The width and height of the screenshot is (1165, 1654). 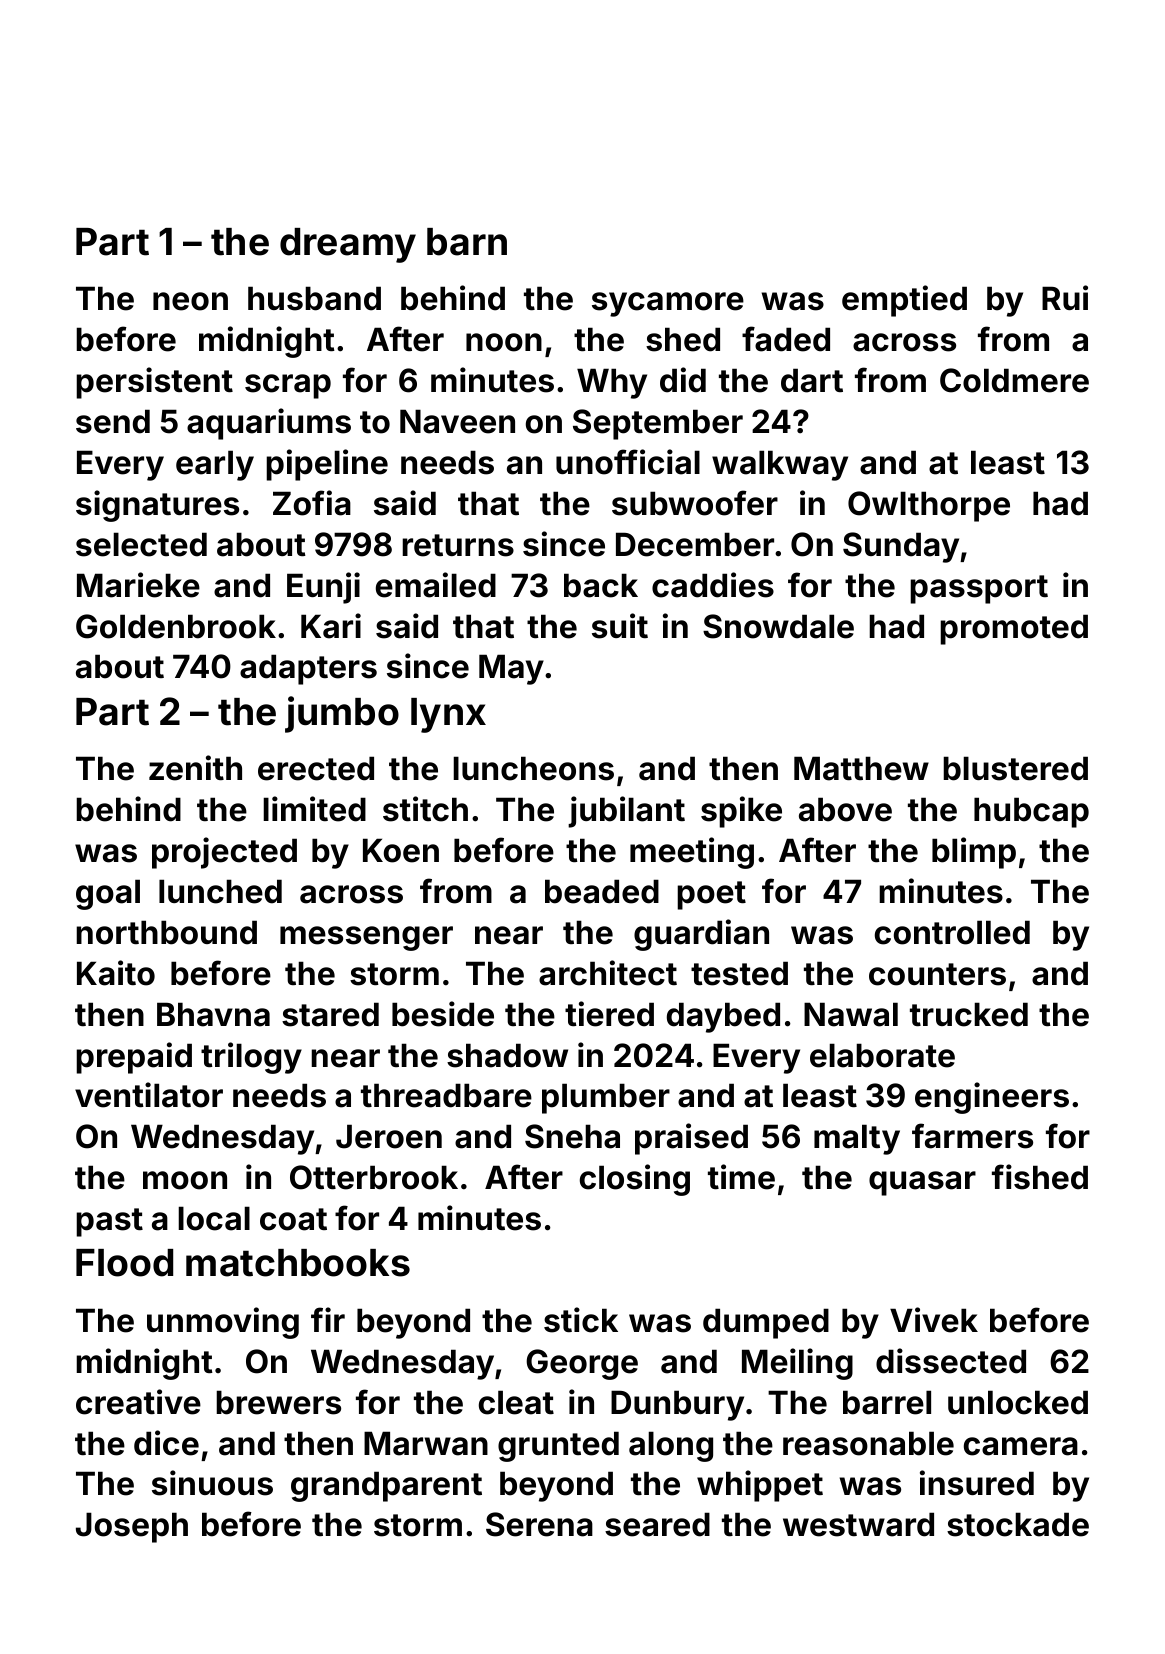 I want to click on adapters, so click(x=308, y=669).
